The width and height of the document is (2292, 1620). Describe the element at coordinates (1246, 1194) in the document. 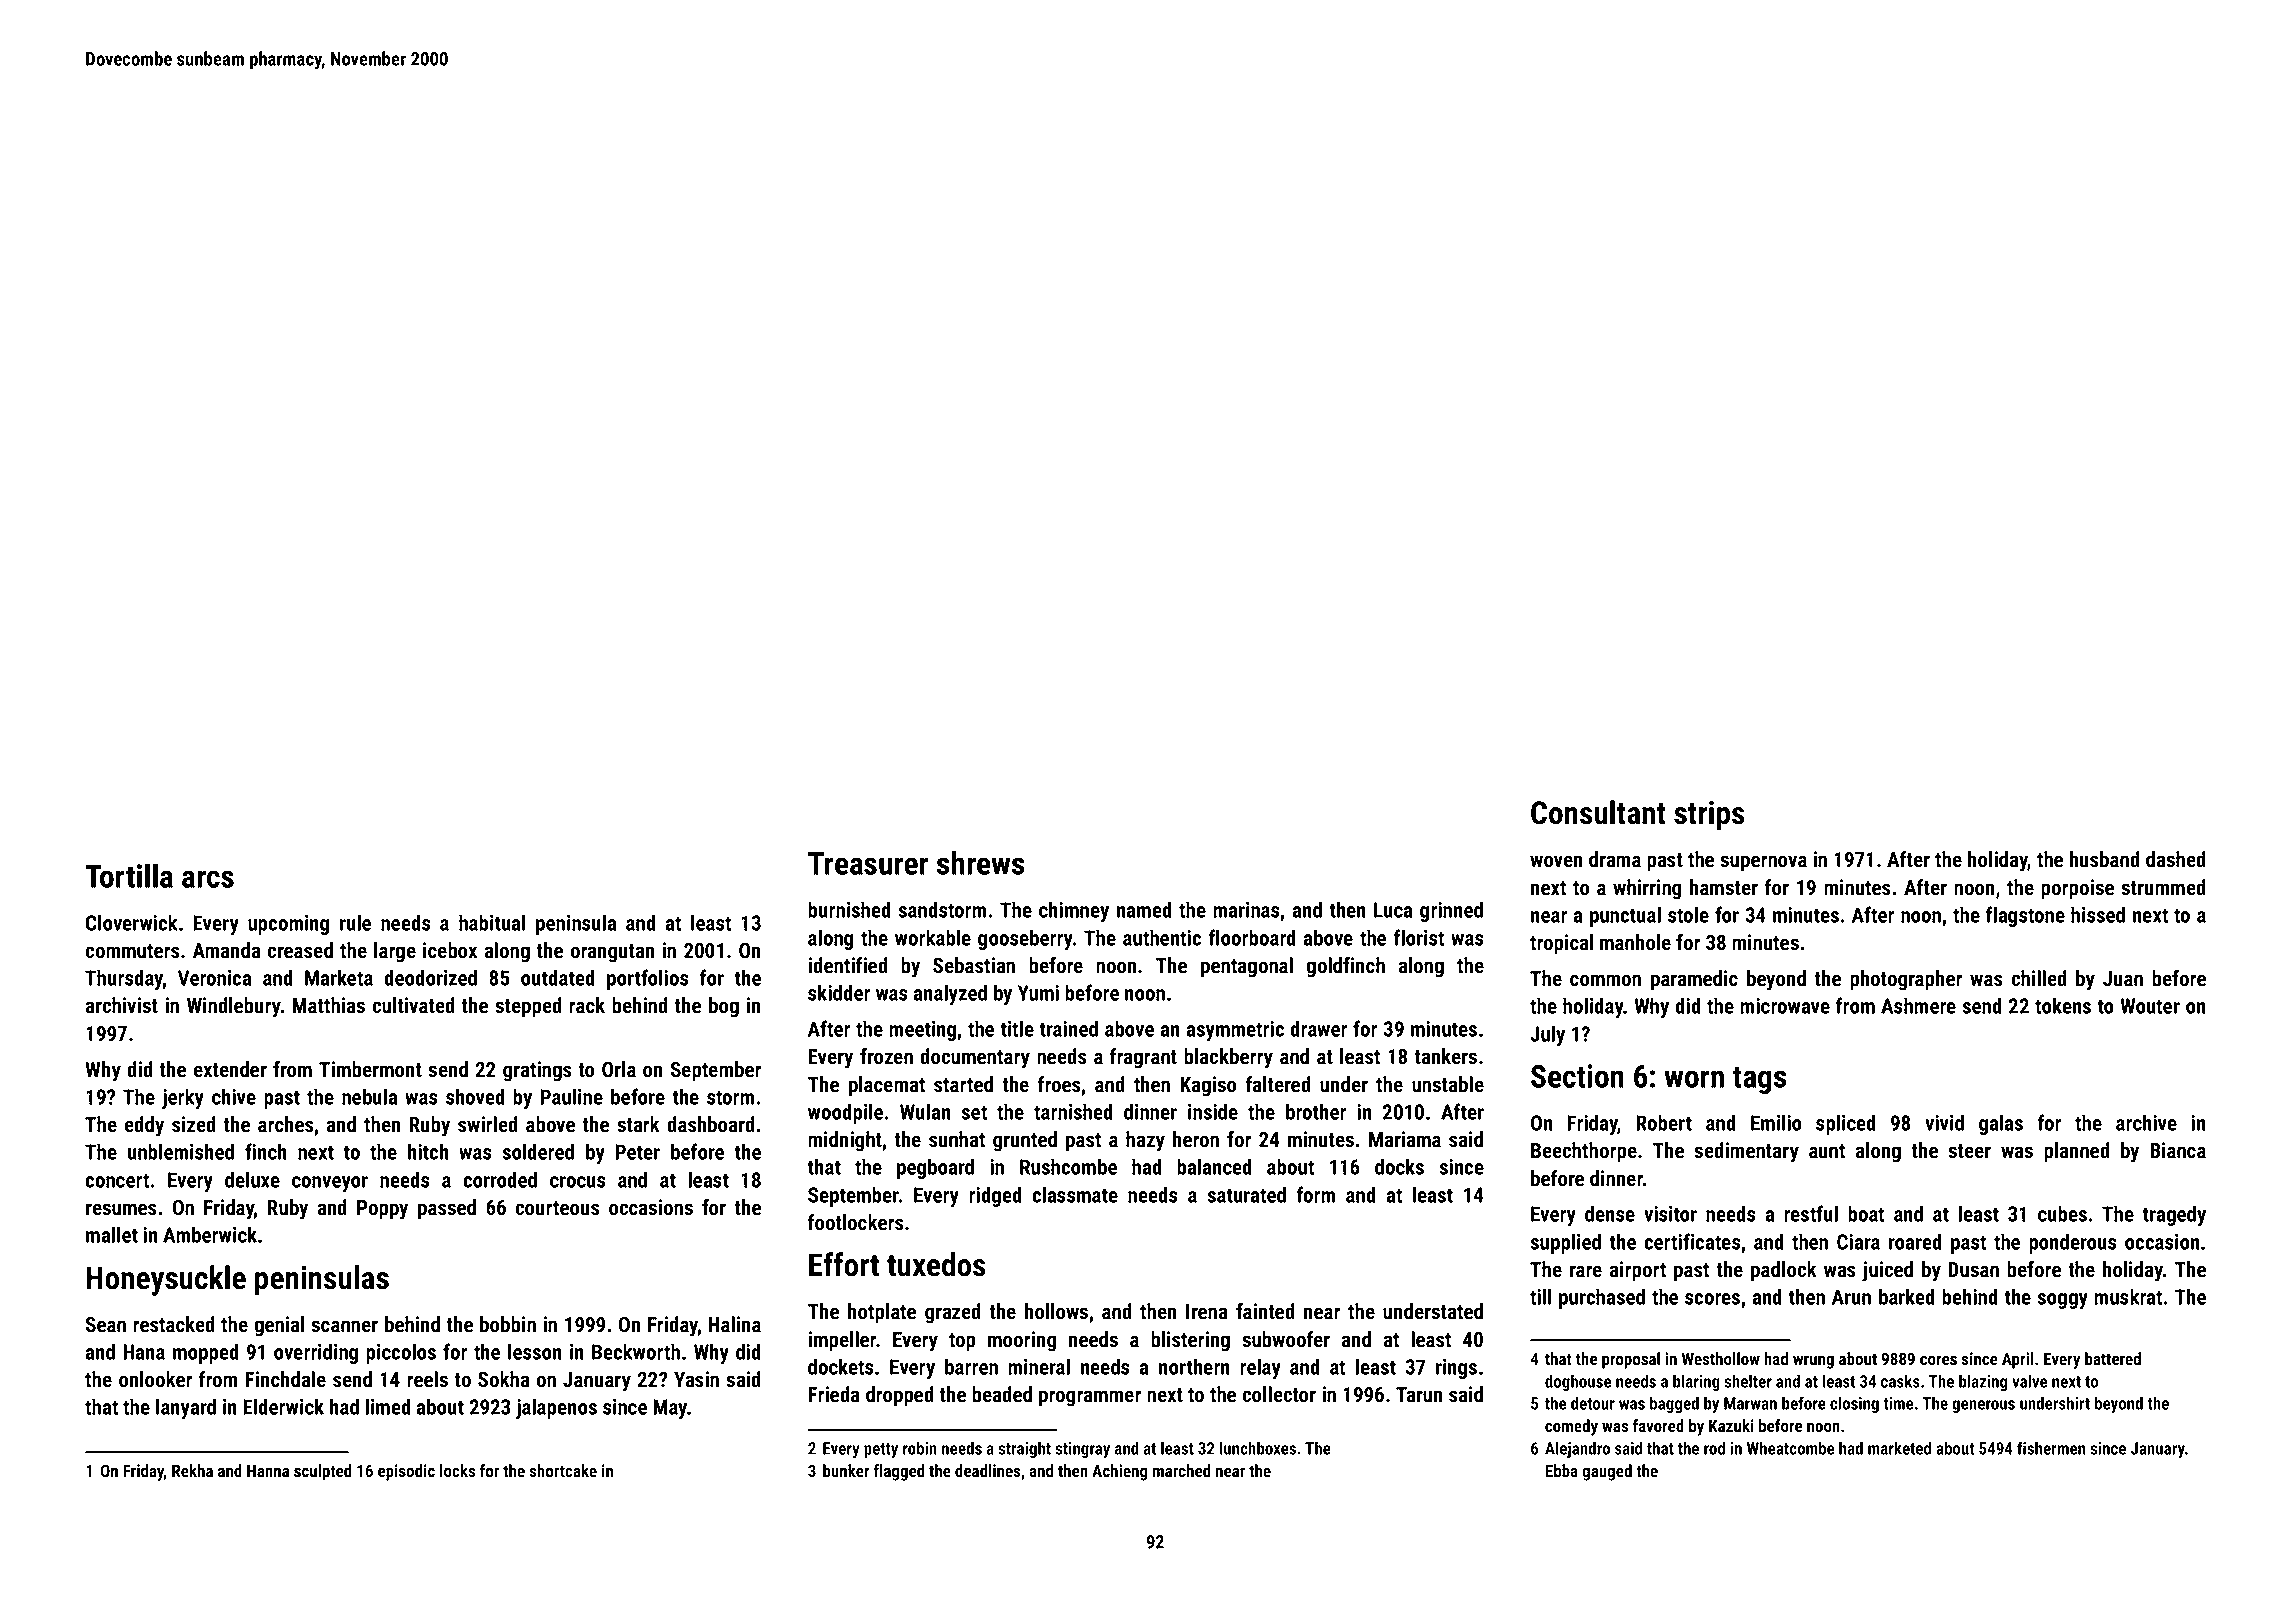

I see `saturated` at that location.
